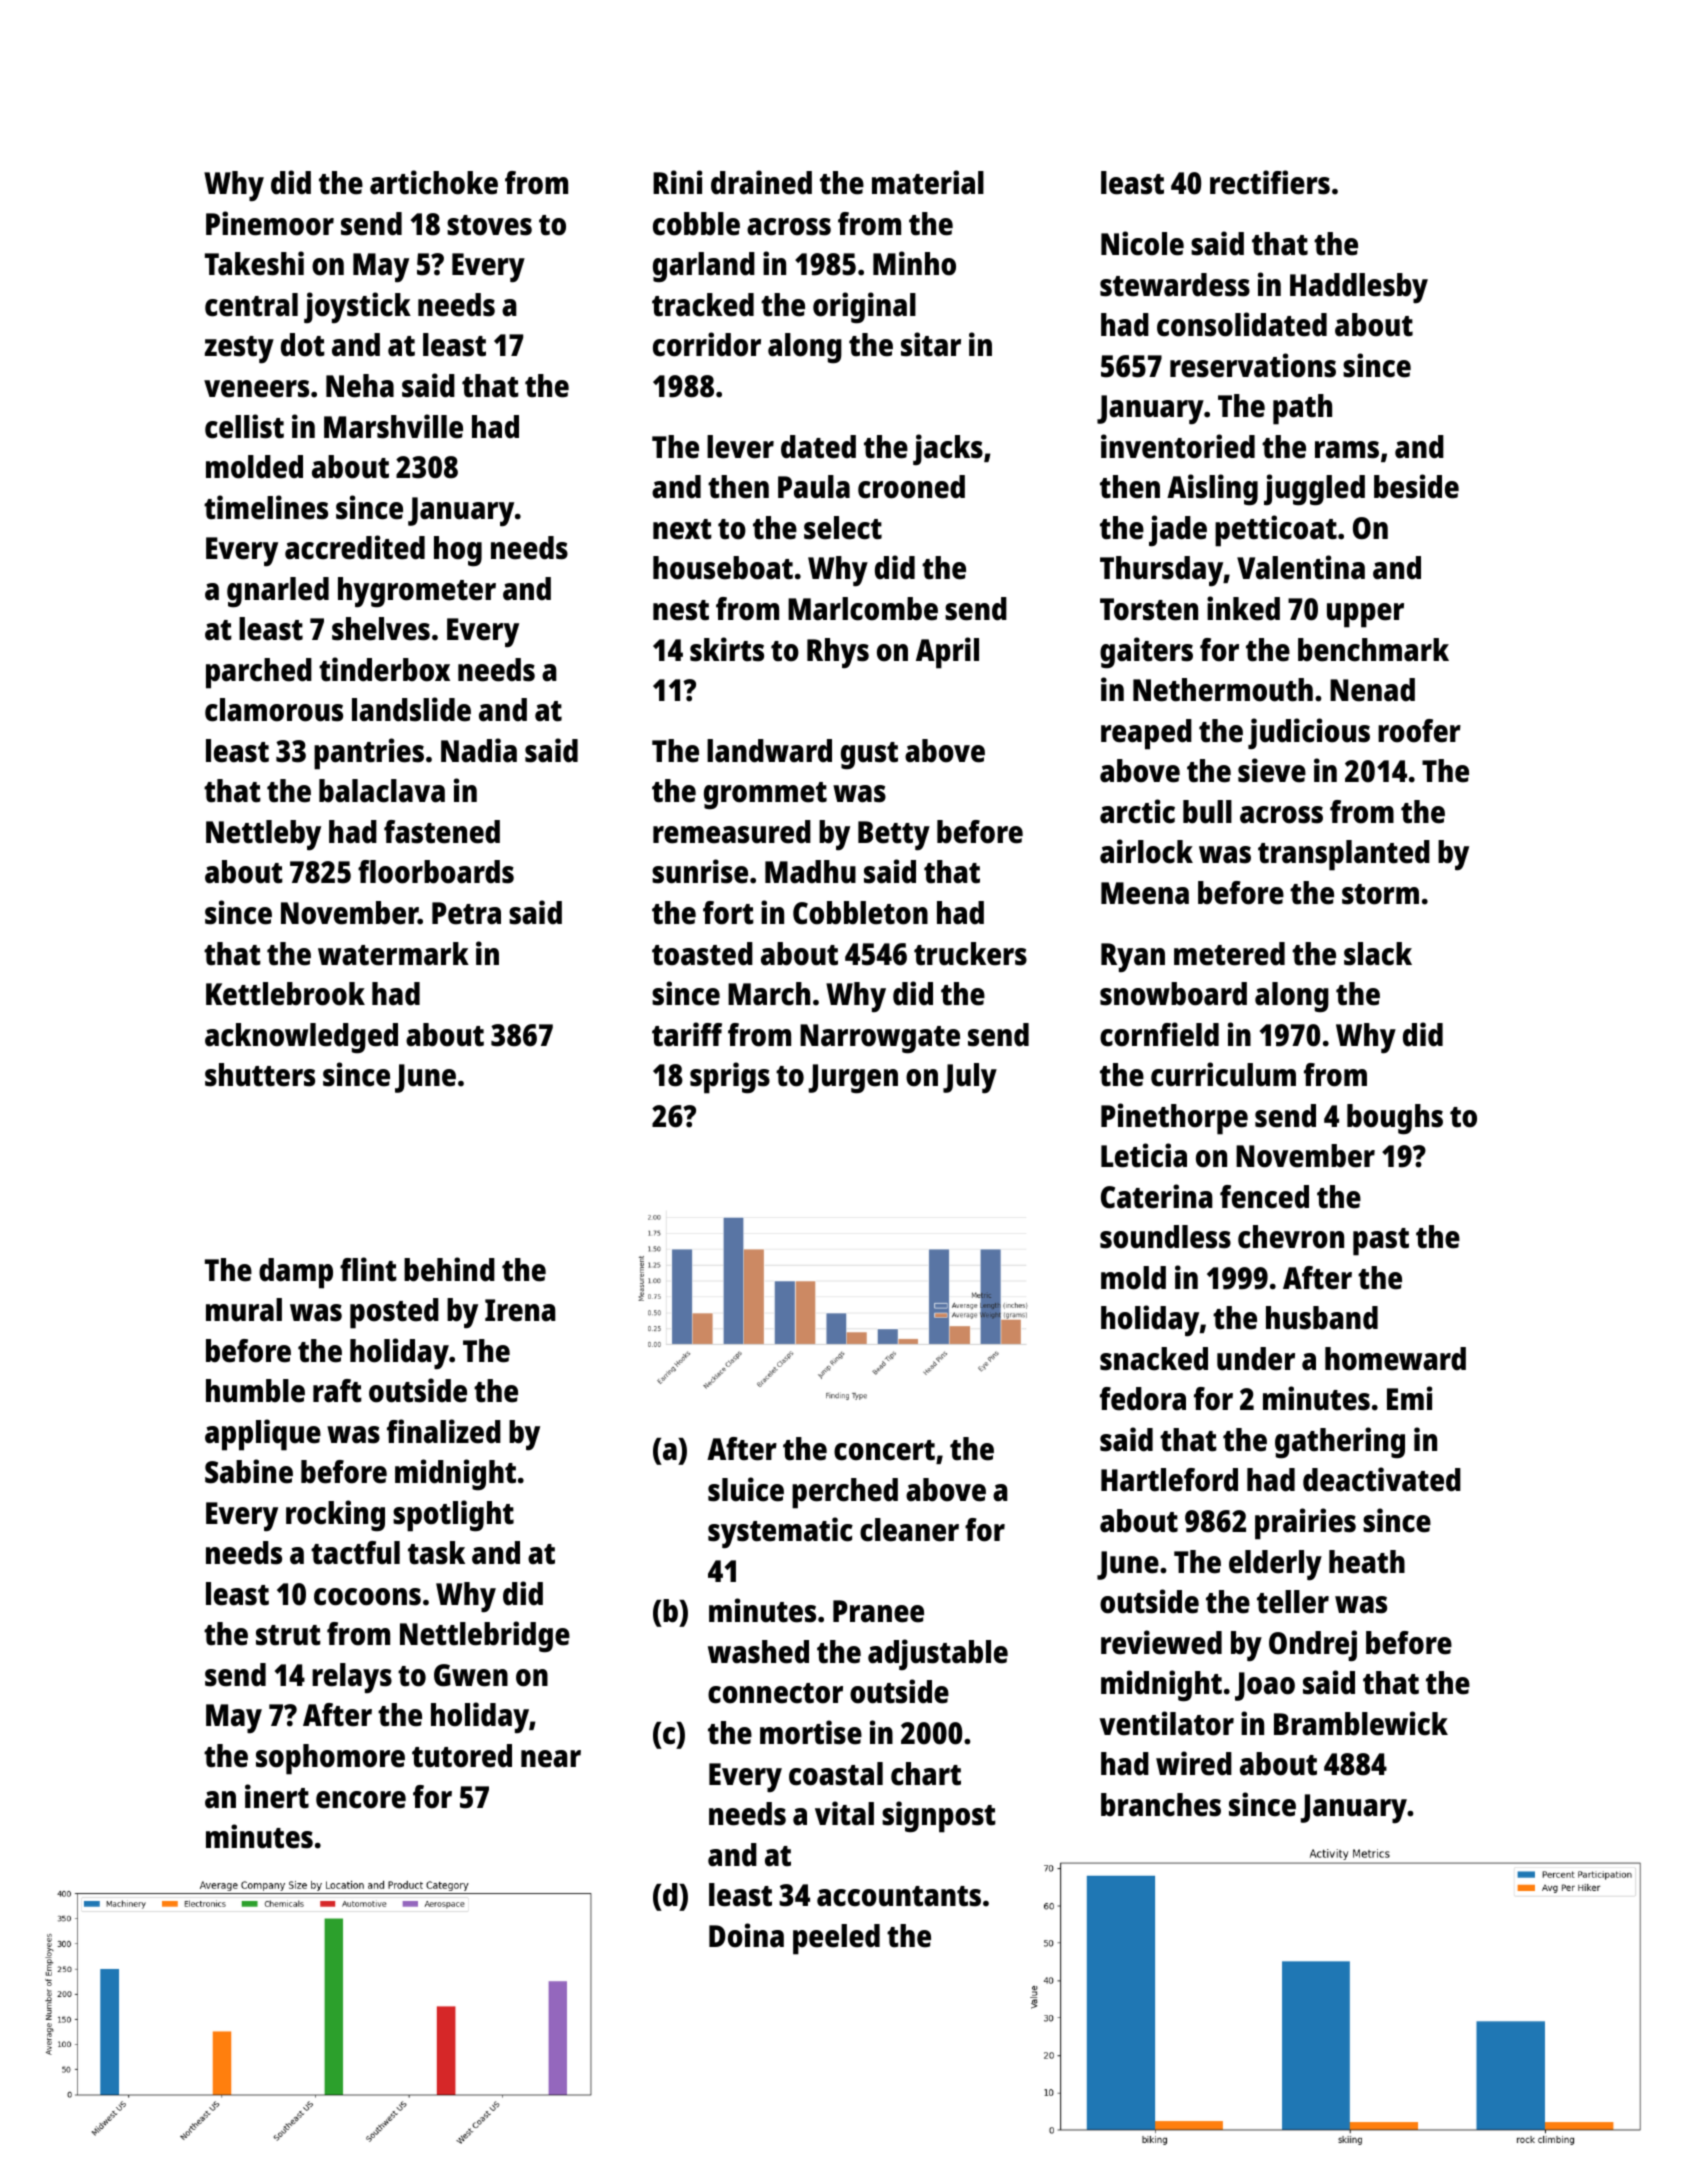 The image size is (1683, 2178). I want to click on Takeshi, so click(254, 263).
